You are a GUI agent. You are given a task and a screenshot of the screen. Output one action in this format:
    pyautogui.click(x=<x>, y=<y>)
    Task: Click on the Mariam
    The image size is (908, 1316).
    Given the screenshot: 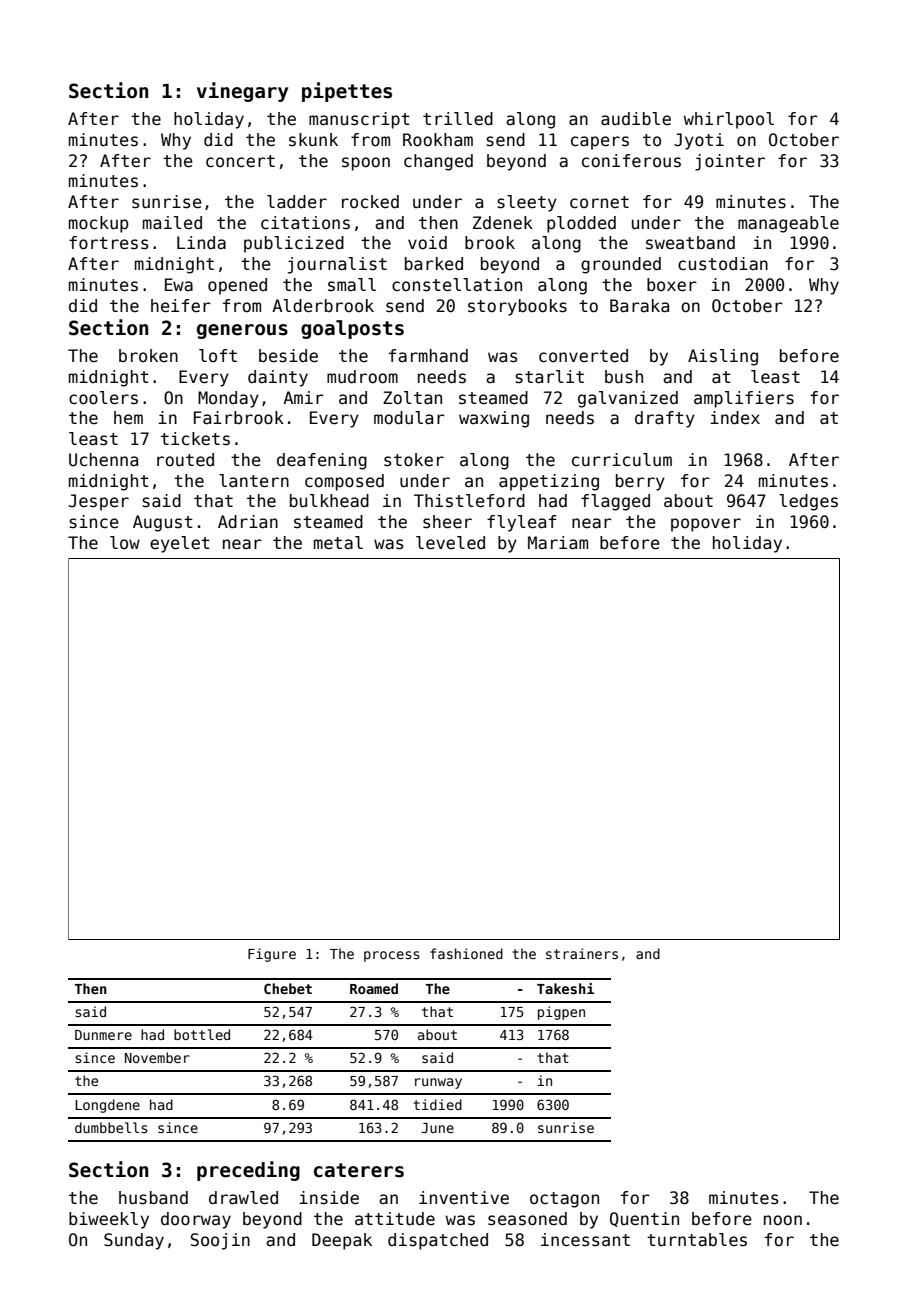 What is the action you would take?
    pyautogui.click(x=558, y=543)
